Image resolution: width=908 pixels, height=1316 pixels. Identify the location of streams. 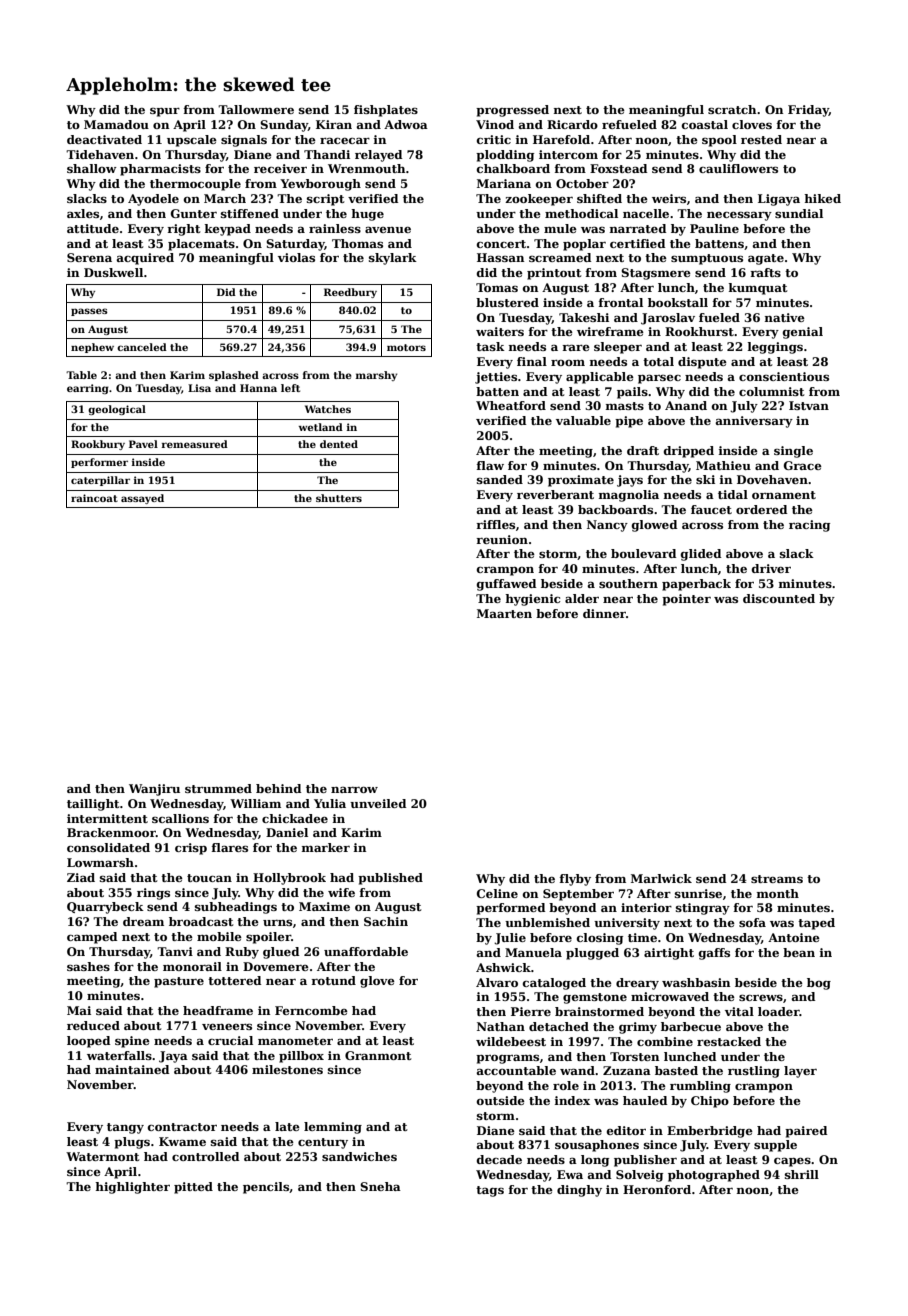
(777, 879).
